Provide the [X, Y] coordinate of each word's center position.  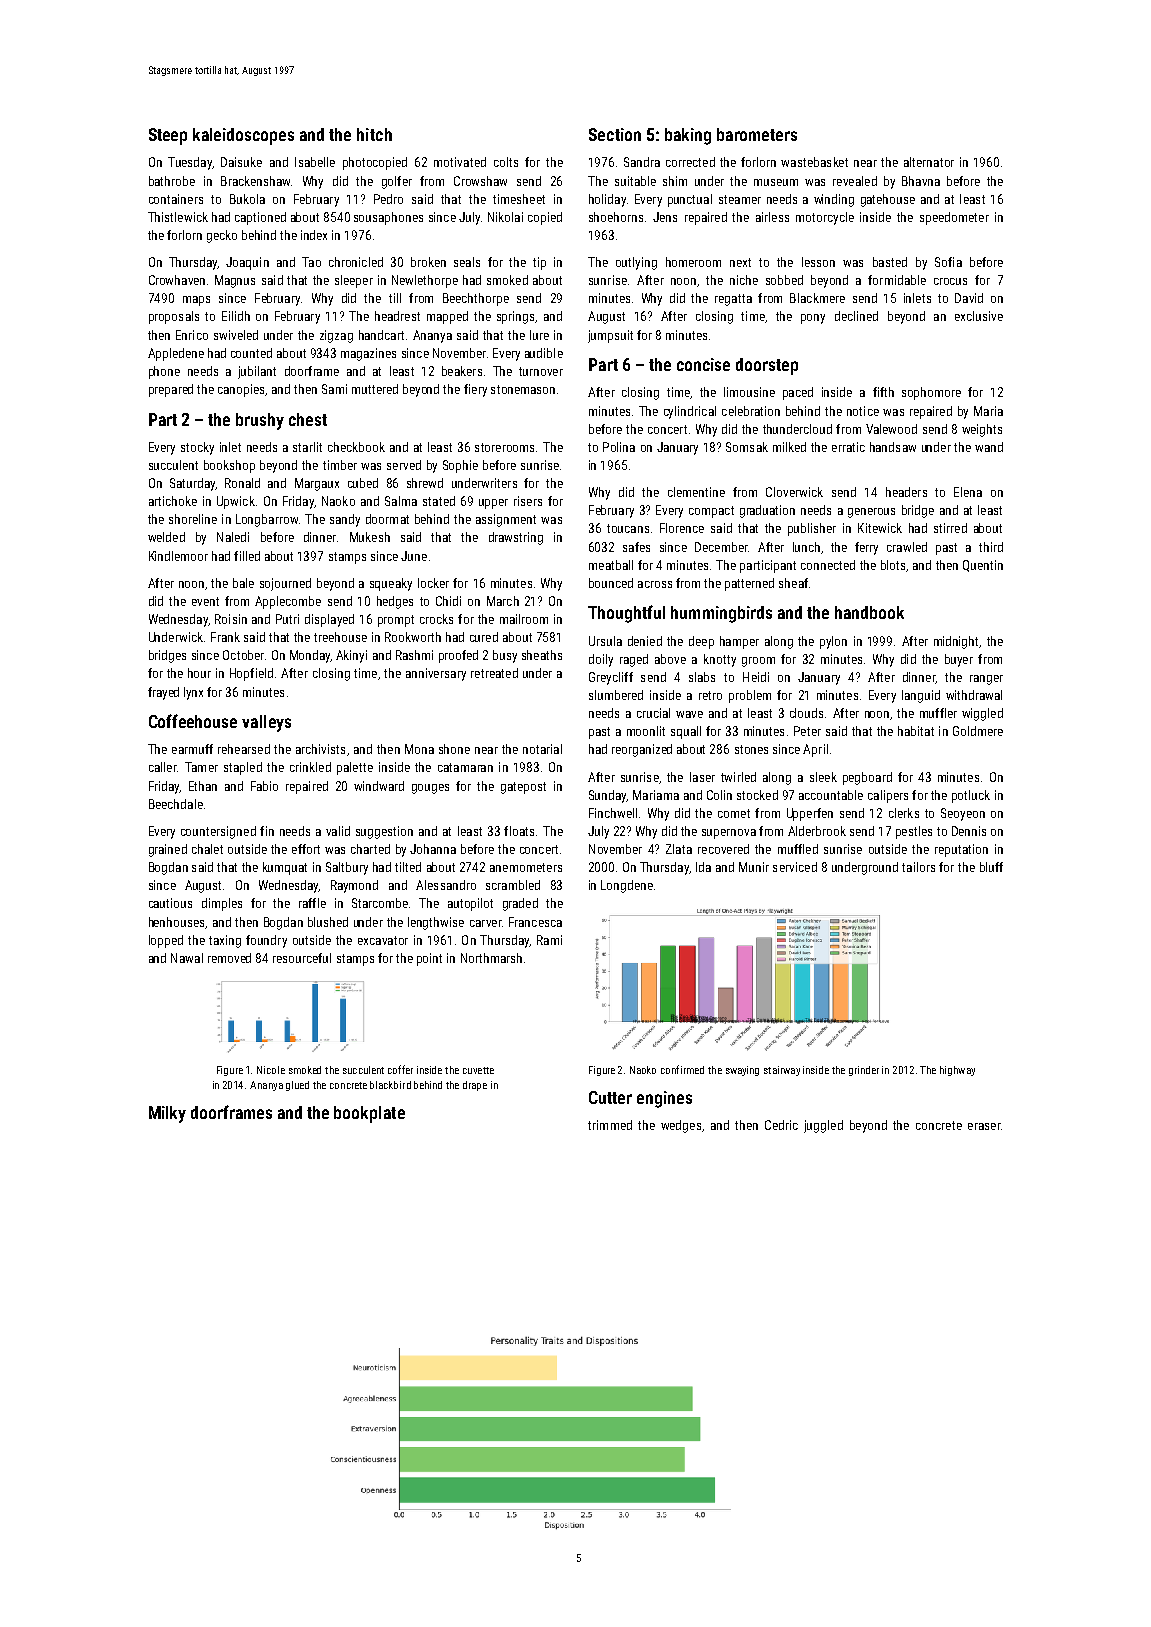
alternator [929, 162]
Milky [167, 1114]
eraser [984, 1126]
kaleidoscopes [243, 136]
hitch [374, 134]
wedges [681, 1126]
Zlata [679, 849]
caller [163, 767]
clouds [806, 713]
